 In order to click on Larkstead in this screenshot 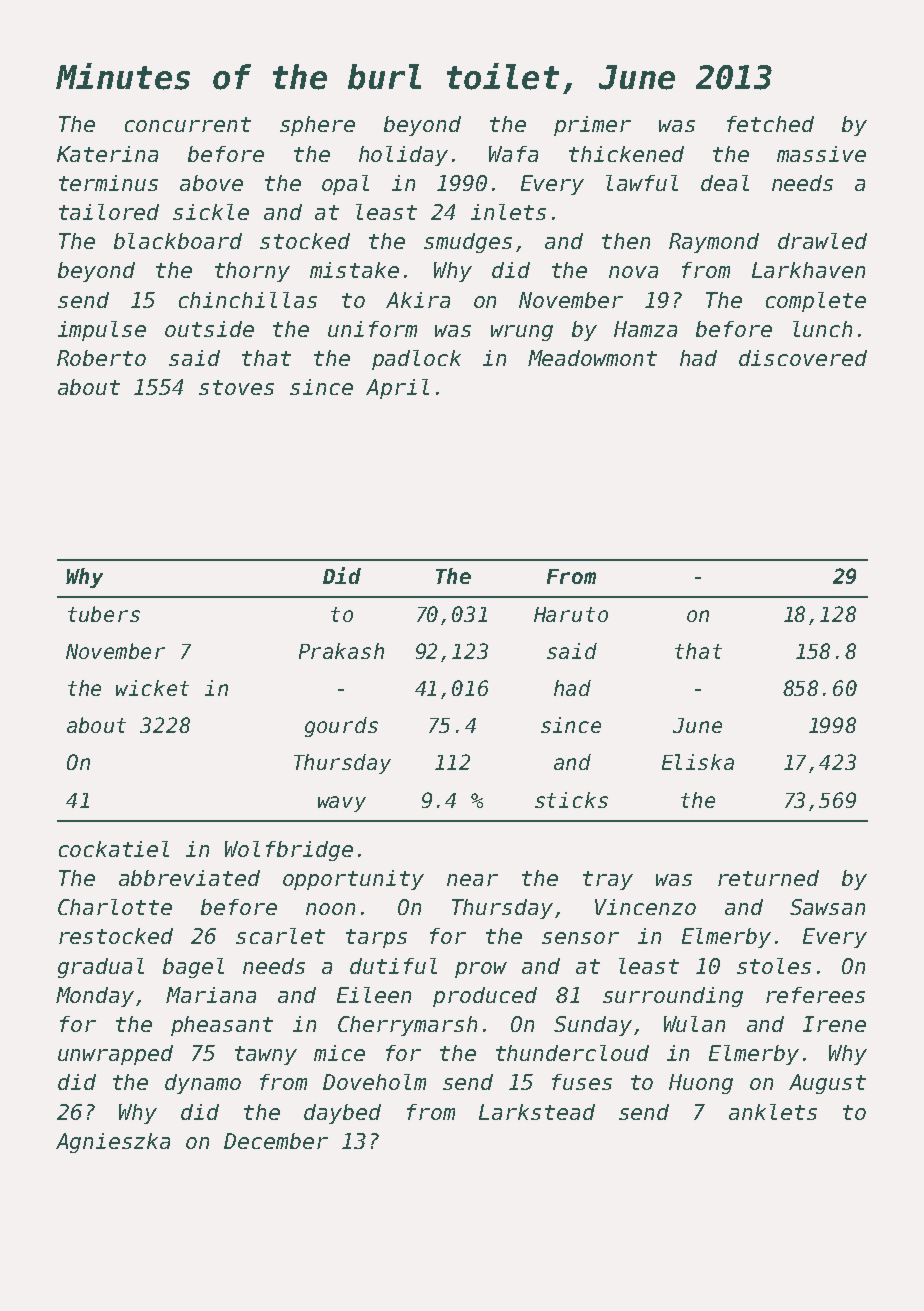, I will do `click(537, 1112)`.
